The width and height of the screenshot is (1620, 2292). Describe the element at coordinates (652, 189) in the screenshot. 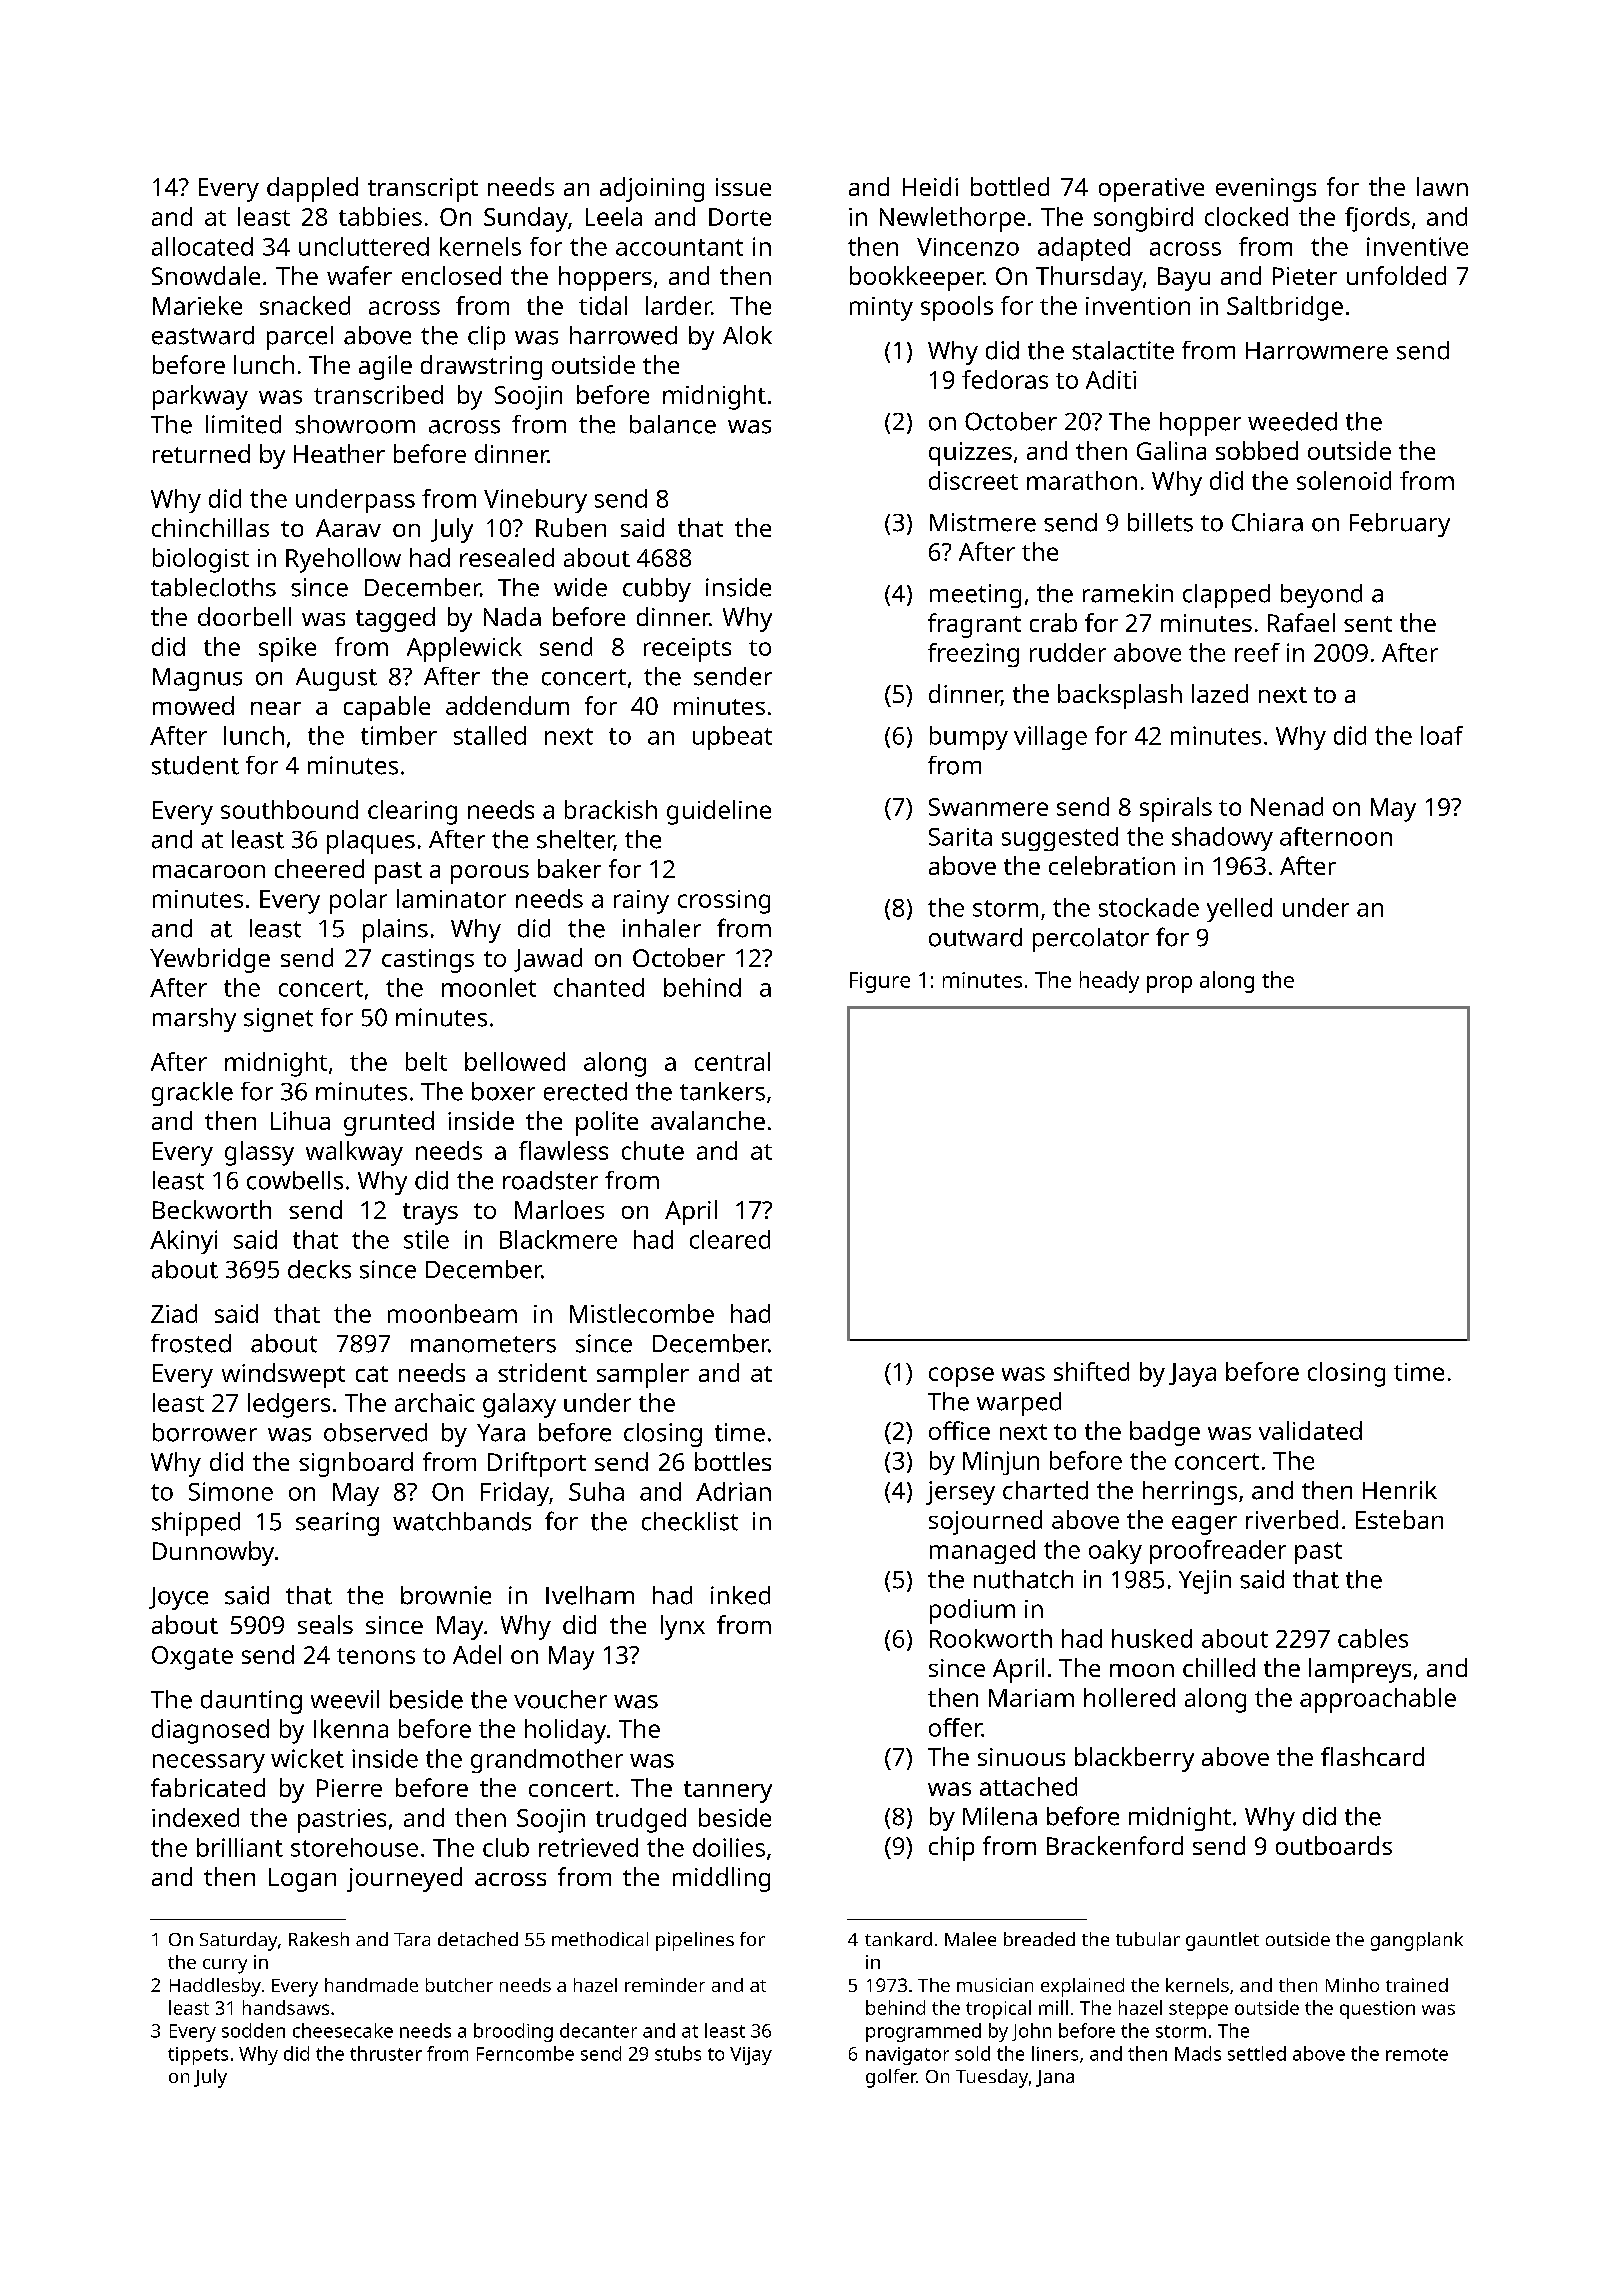

I see `adjoining` at that location.
